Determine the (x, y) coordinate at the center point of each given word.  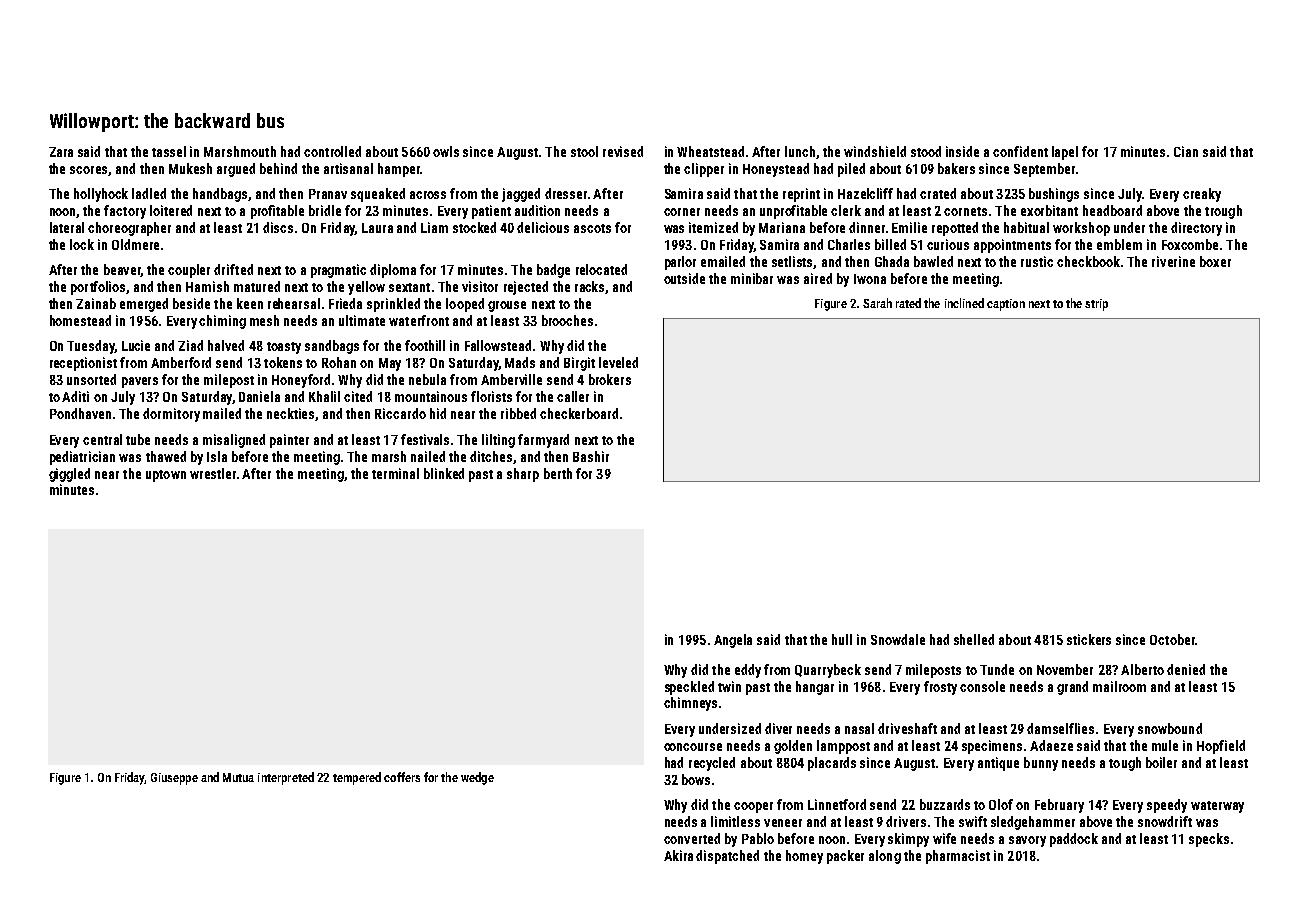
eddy (748, 671)
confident (1020, 151)
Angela (733, 641)
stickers (1089, 639)
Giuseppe (174, 779)
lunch (800, 151)
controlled (332, 151)
